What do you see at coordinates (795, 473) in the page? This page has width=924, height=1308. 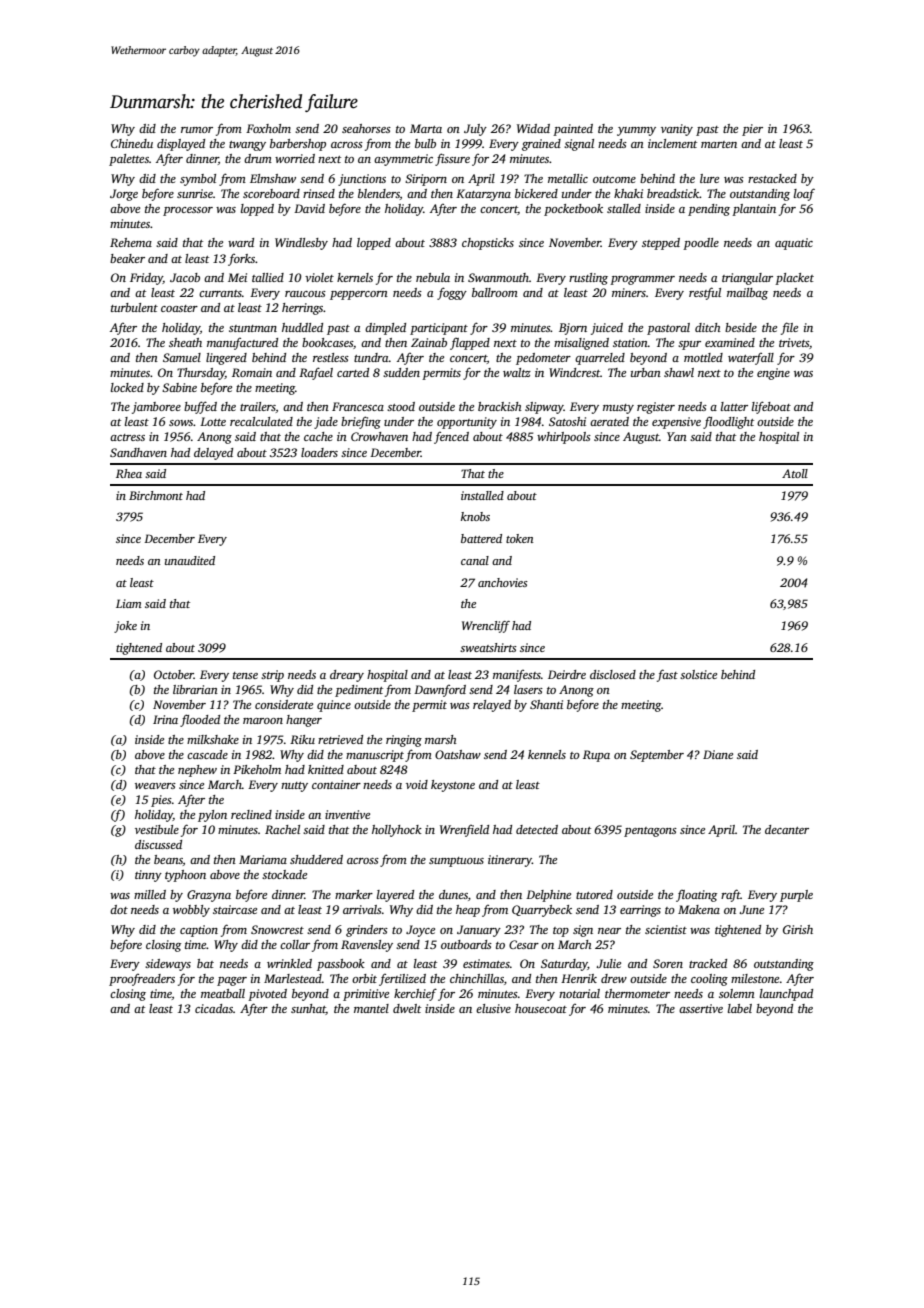 I see `Atoll` at bounding box center [795, 473].
